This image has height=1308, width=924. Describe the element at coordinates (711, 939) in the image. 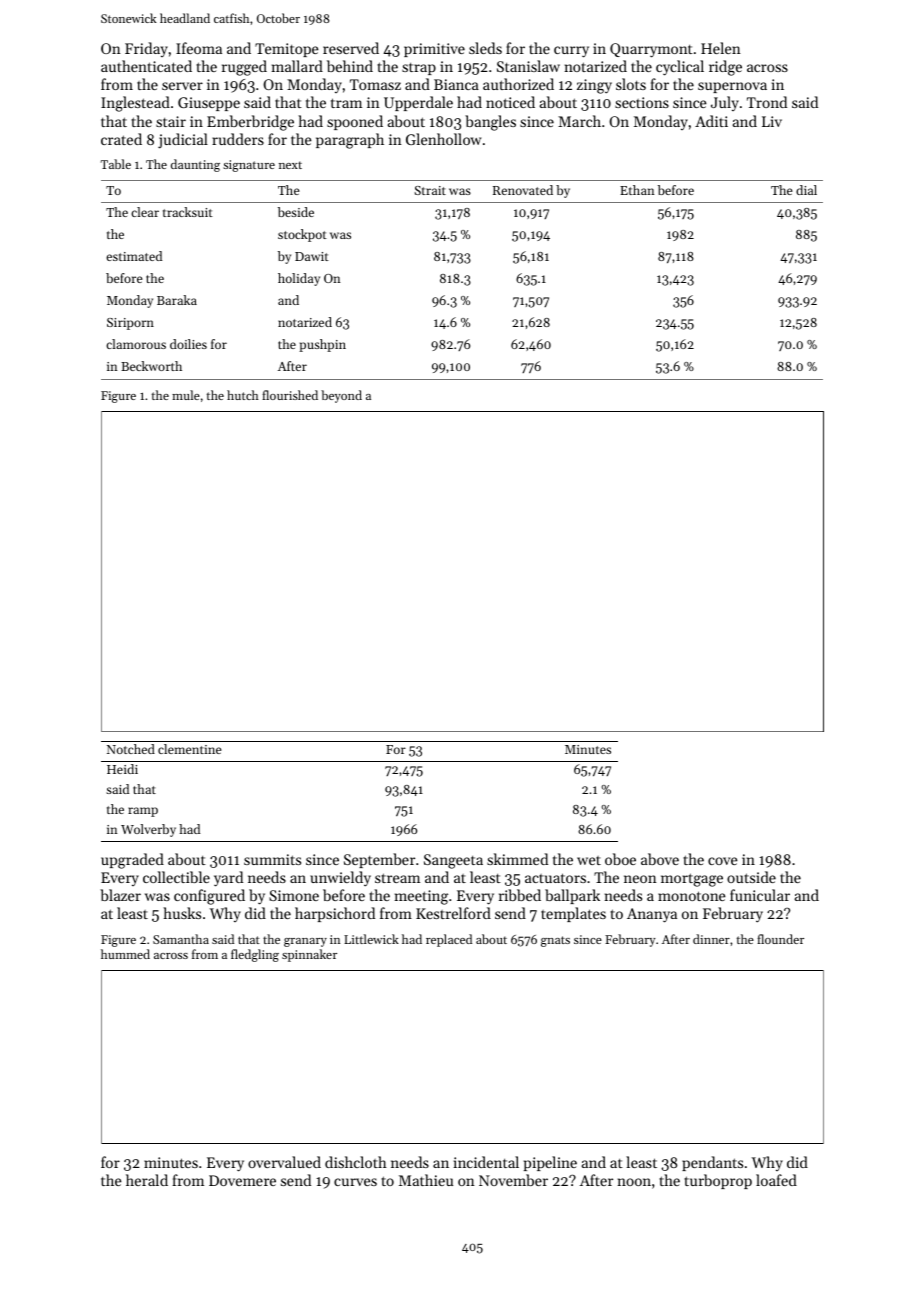

I see `dinner` at that location.
